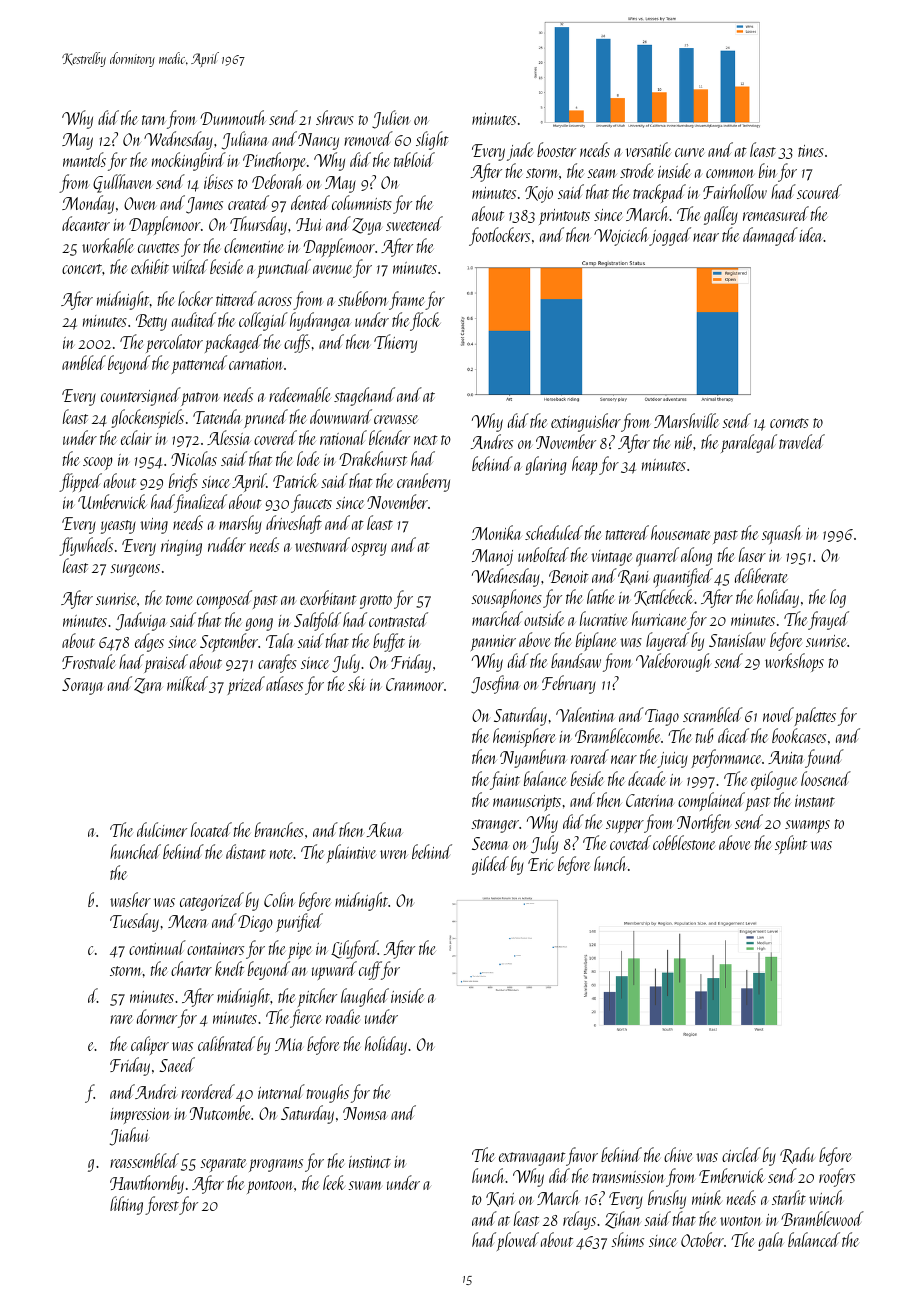  Describe the element at coordinates (200, 503) in the image. I see `finalized` at that location.
